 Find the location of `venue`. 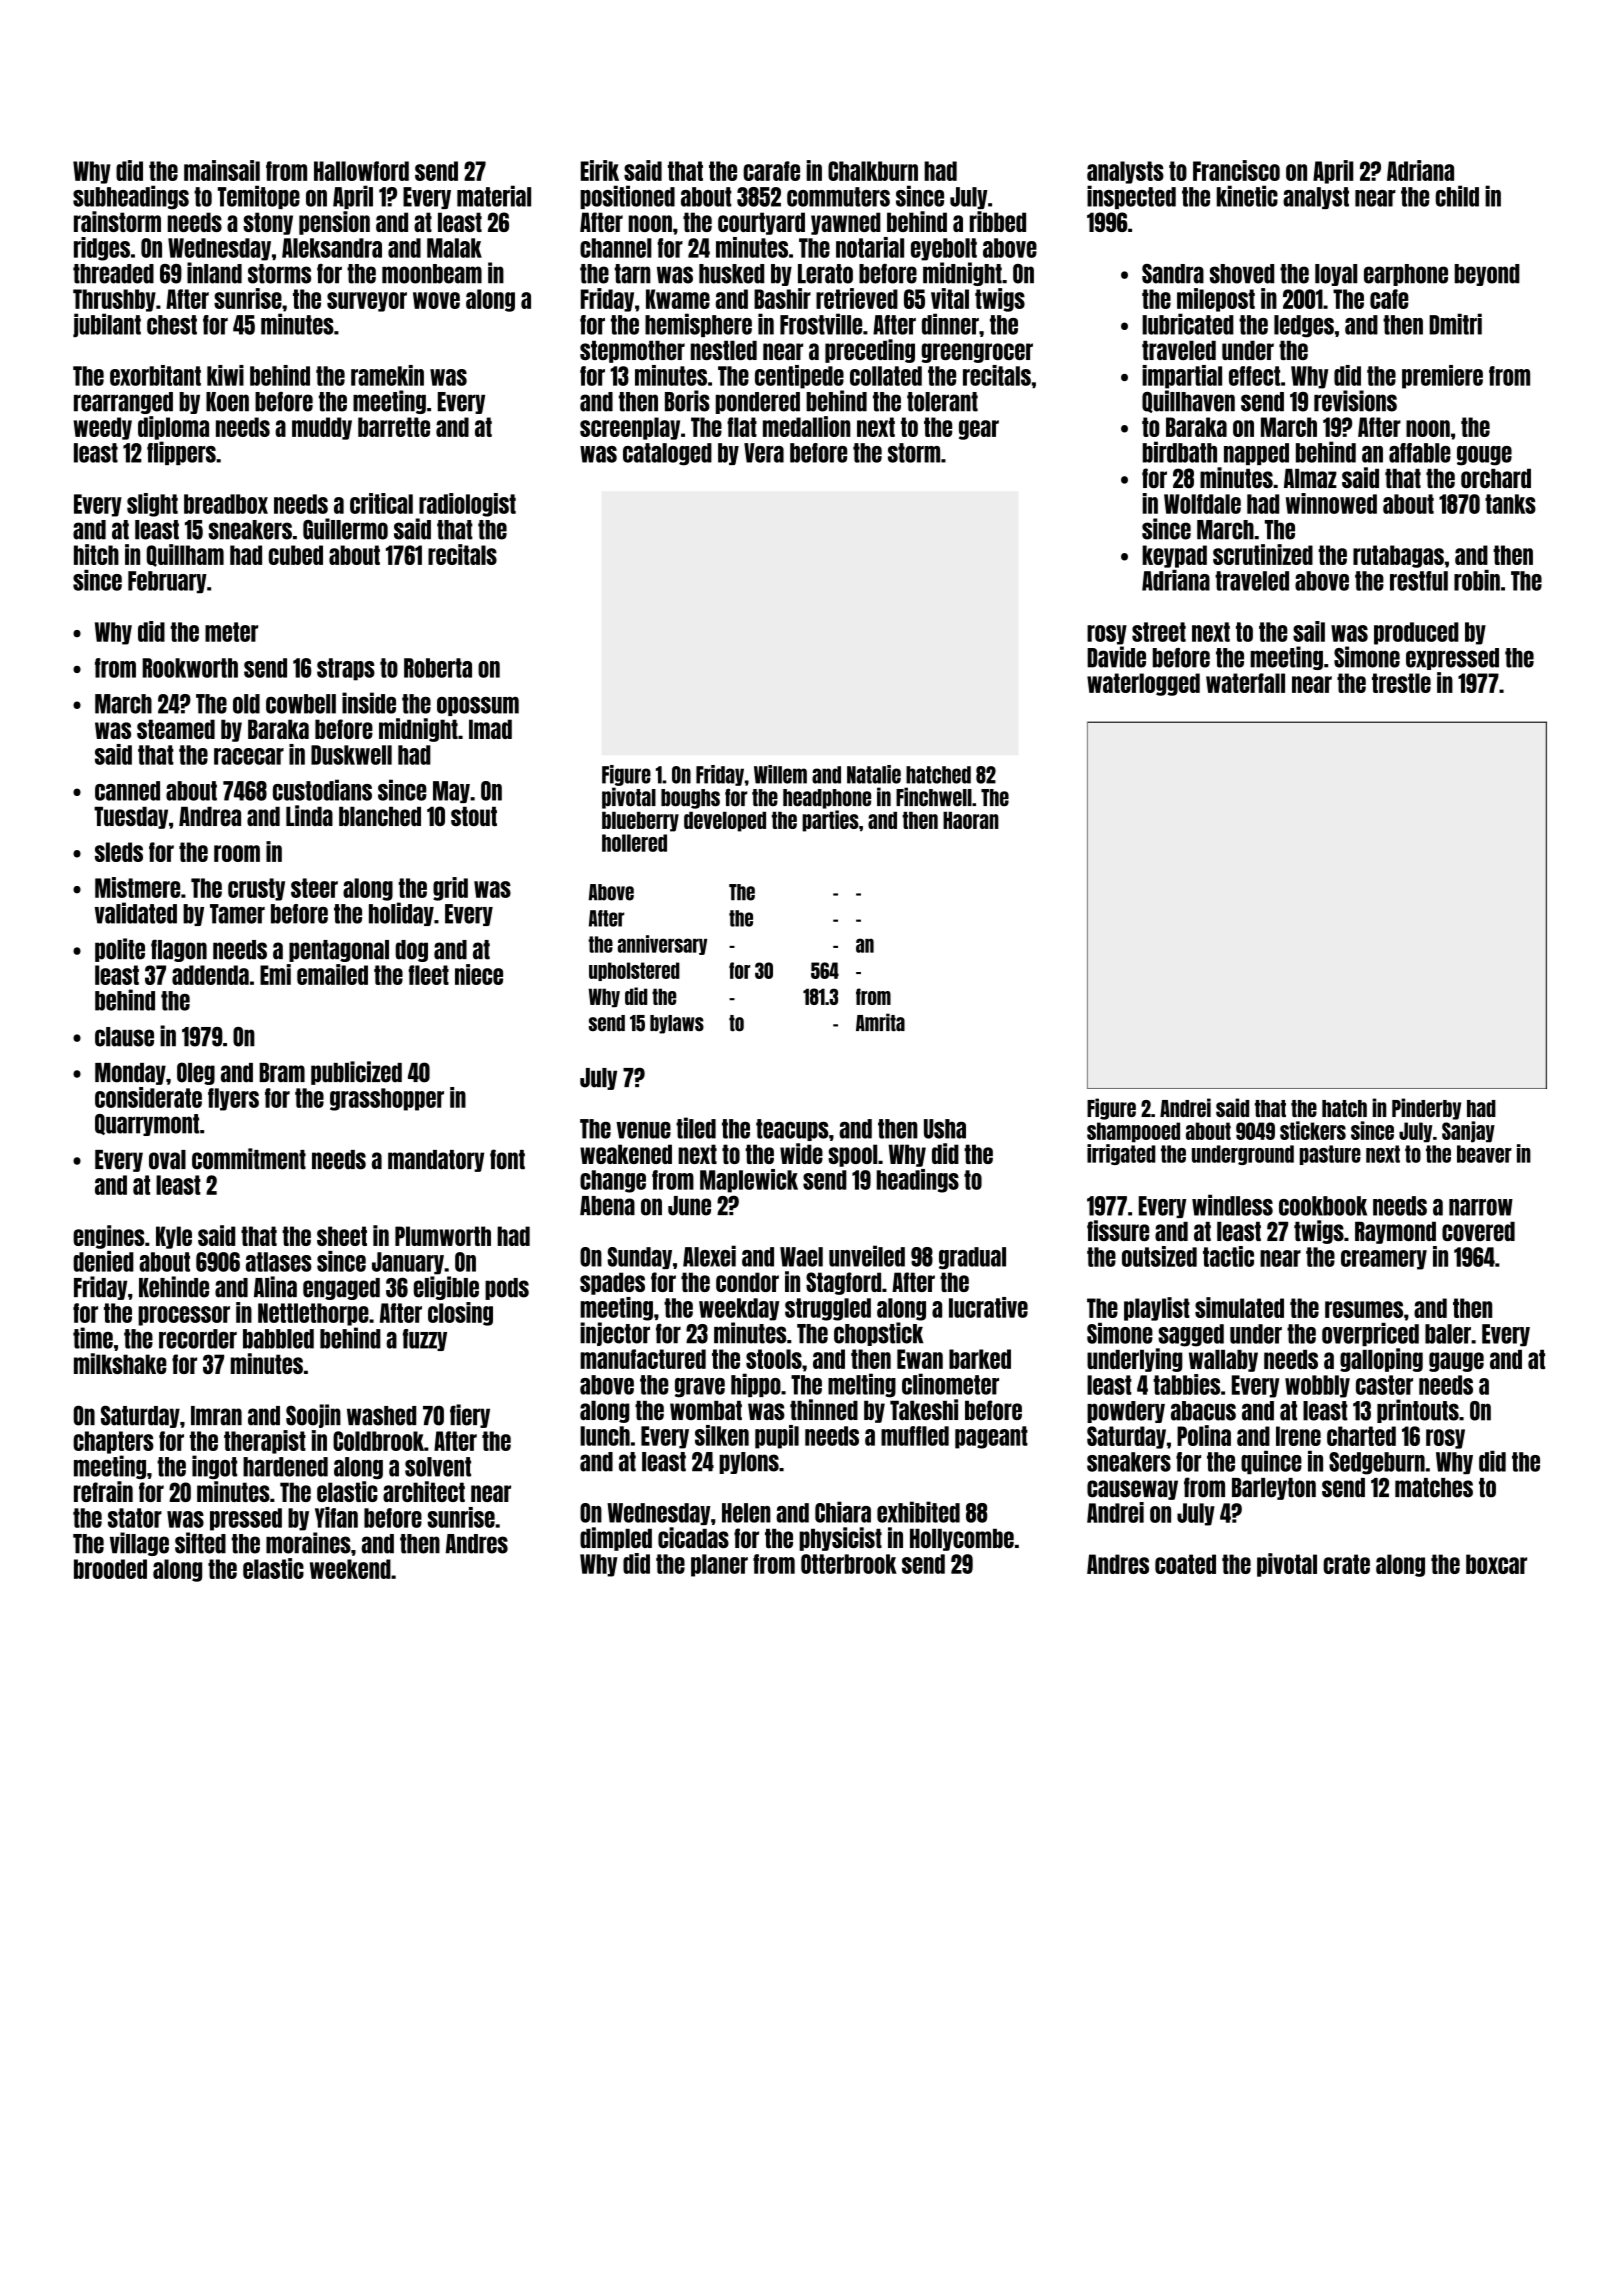

venue is located at coordinates (643, 1130).
